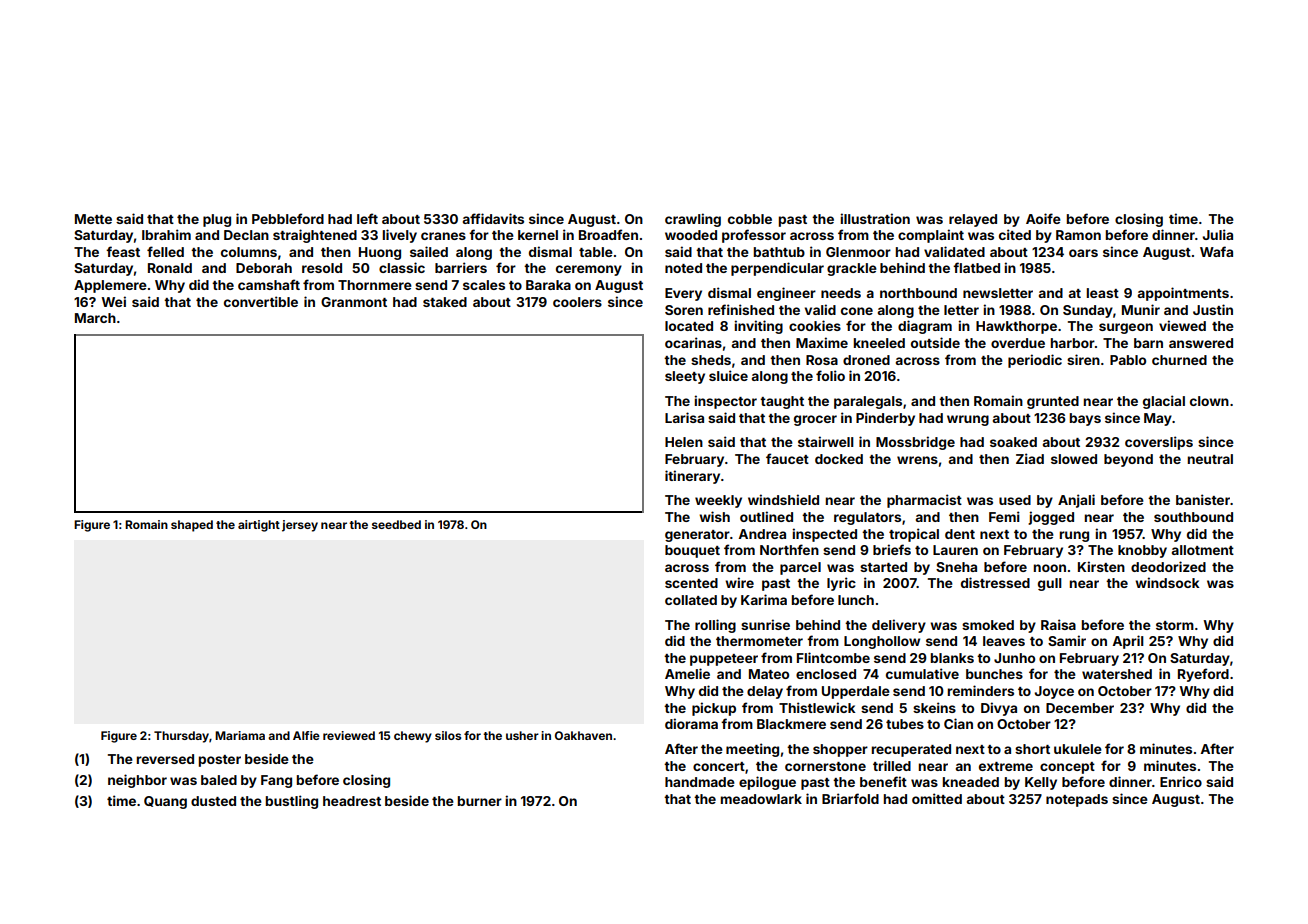 The width and height of the page is (1308, 924). What do you see at coordinates (110, 286) in the page?
I see `Applemere` at bounding box center [110, 286].
